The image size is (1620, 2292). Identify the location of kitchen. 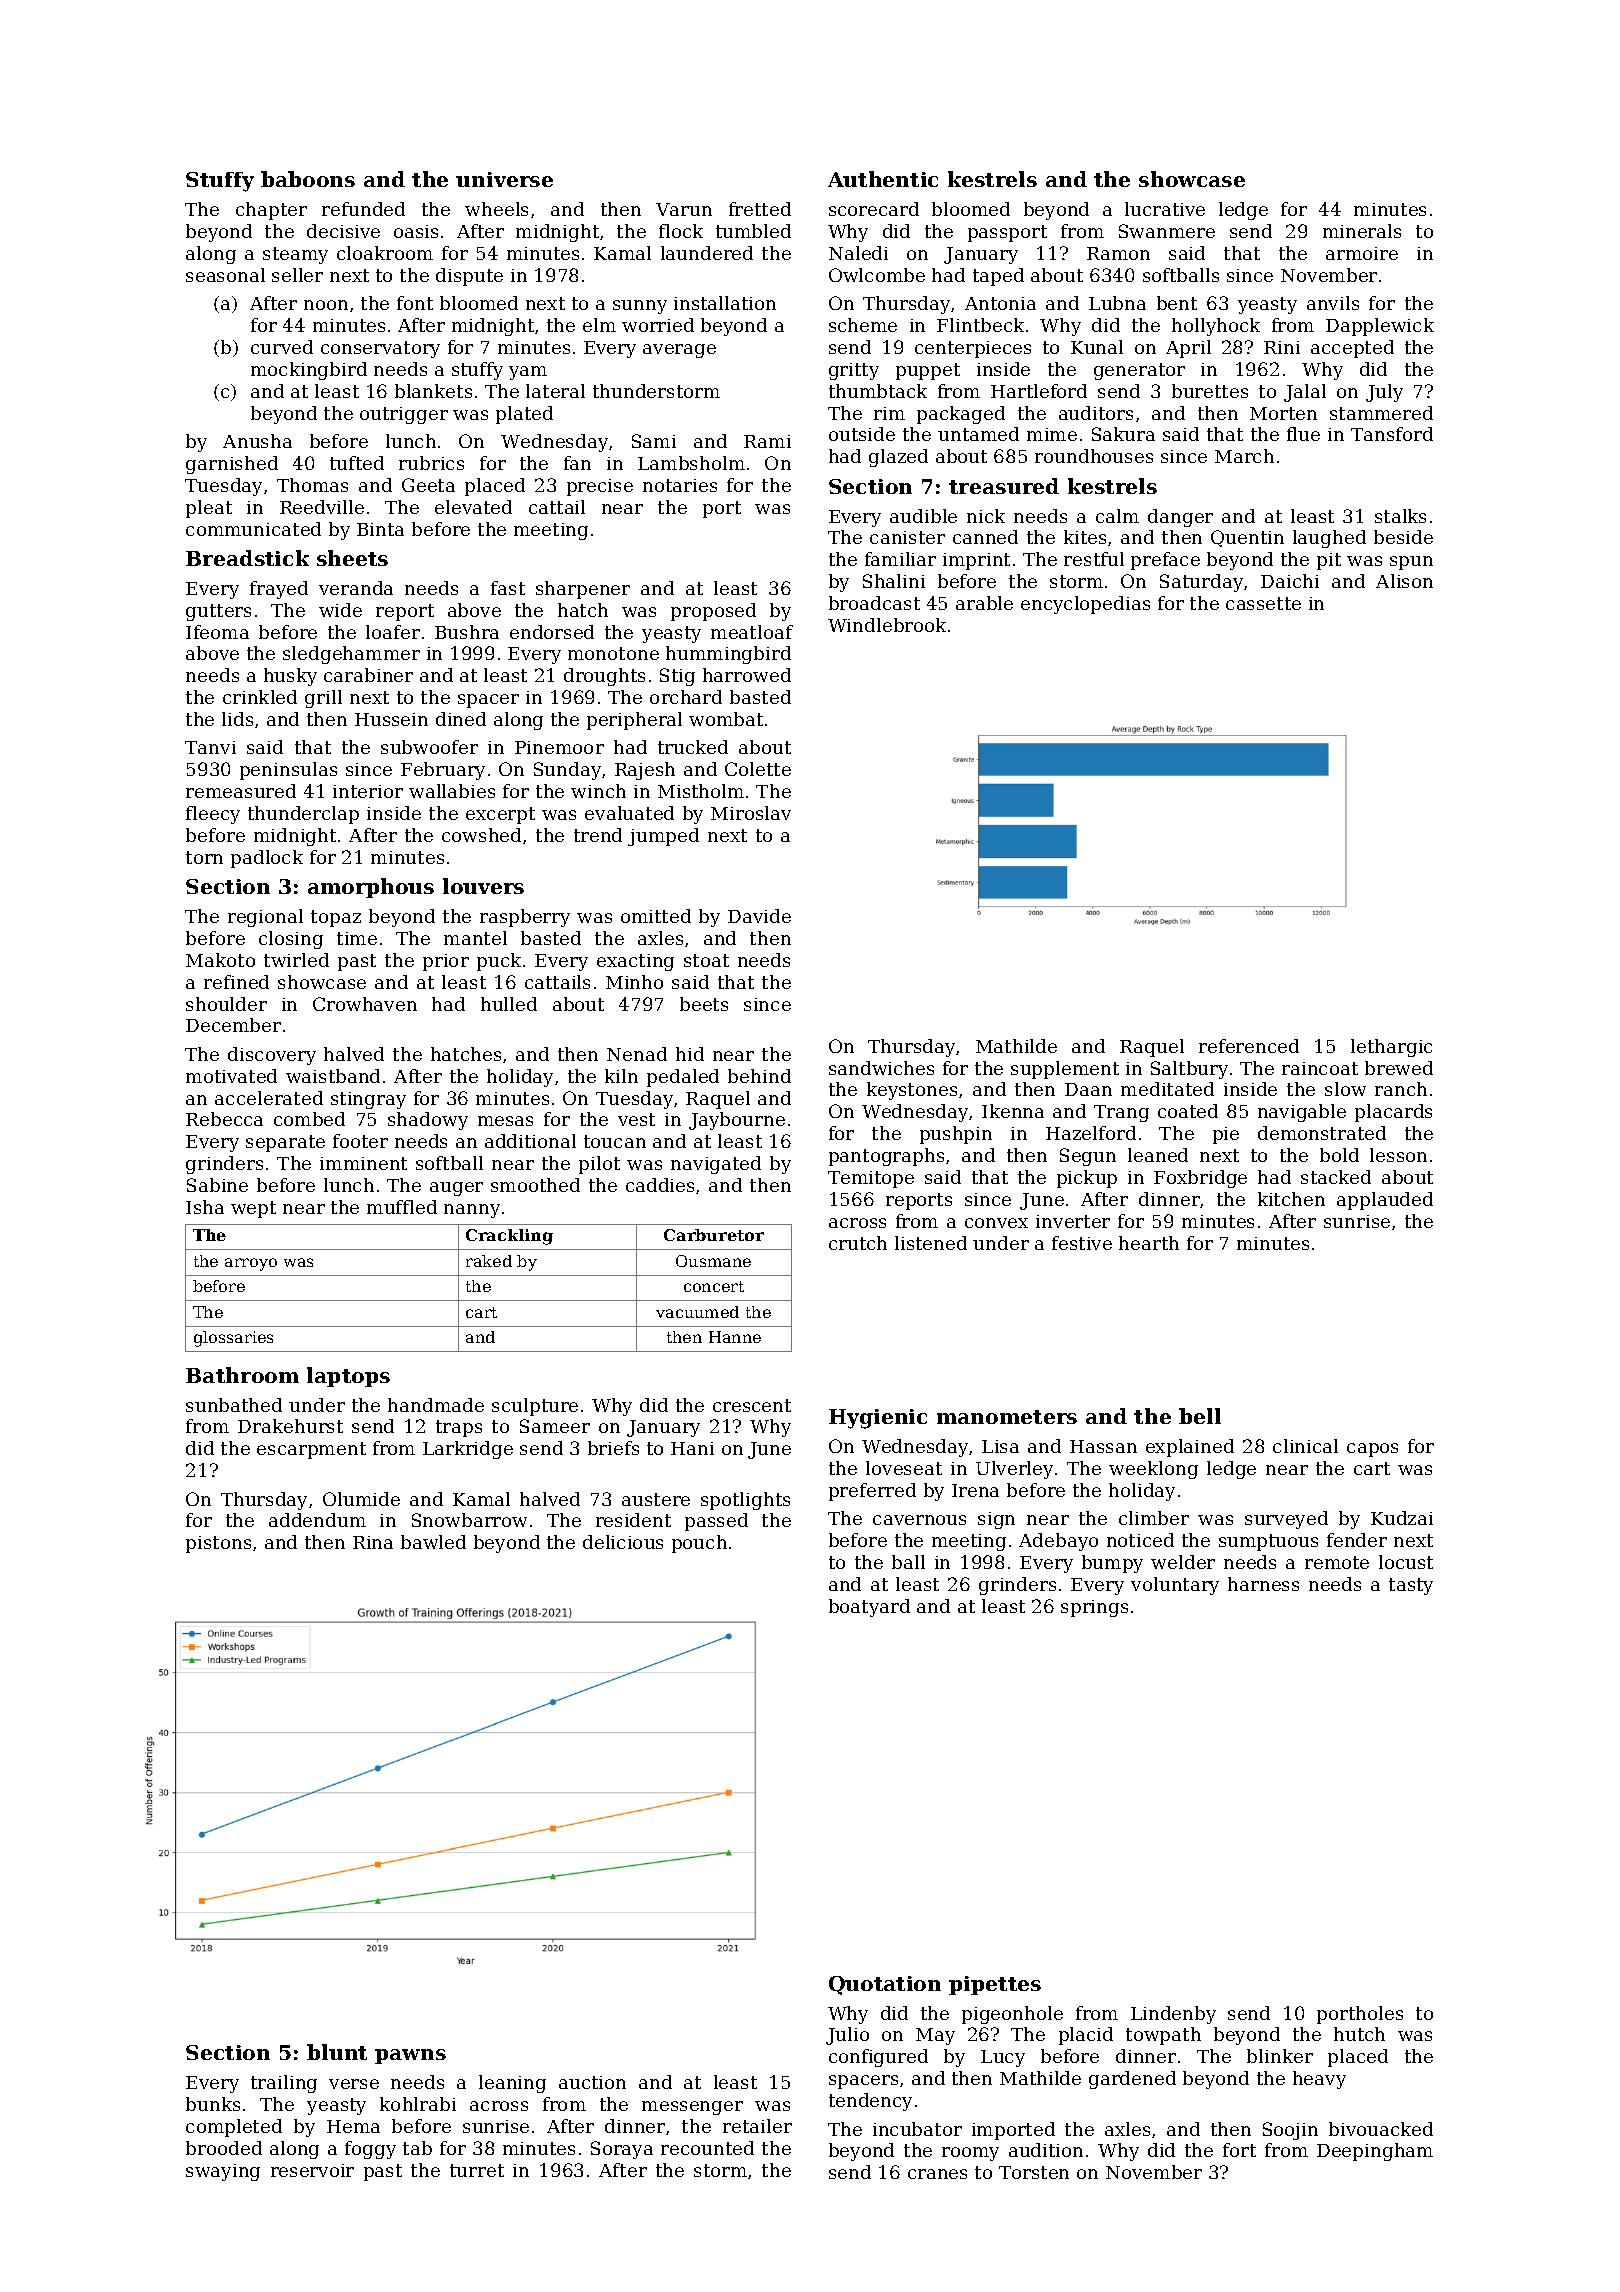
(1291, 1199).
